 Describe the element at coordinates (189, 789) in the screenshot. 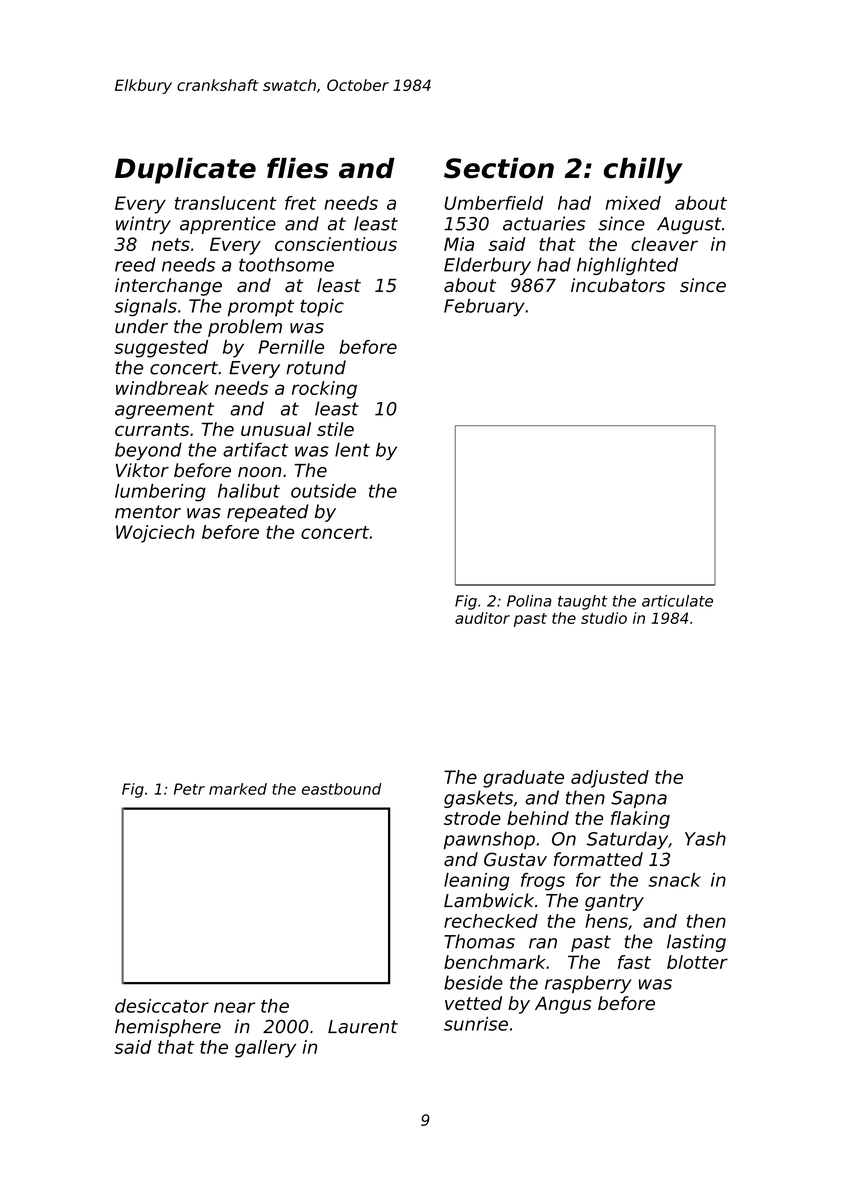

I see `Petr` at that location.
